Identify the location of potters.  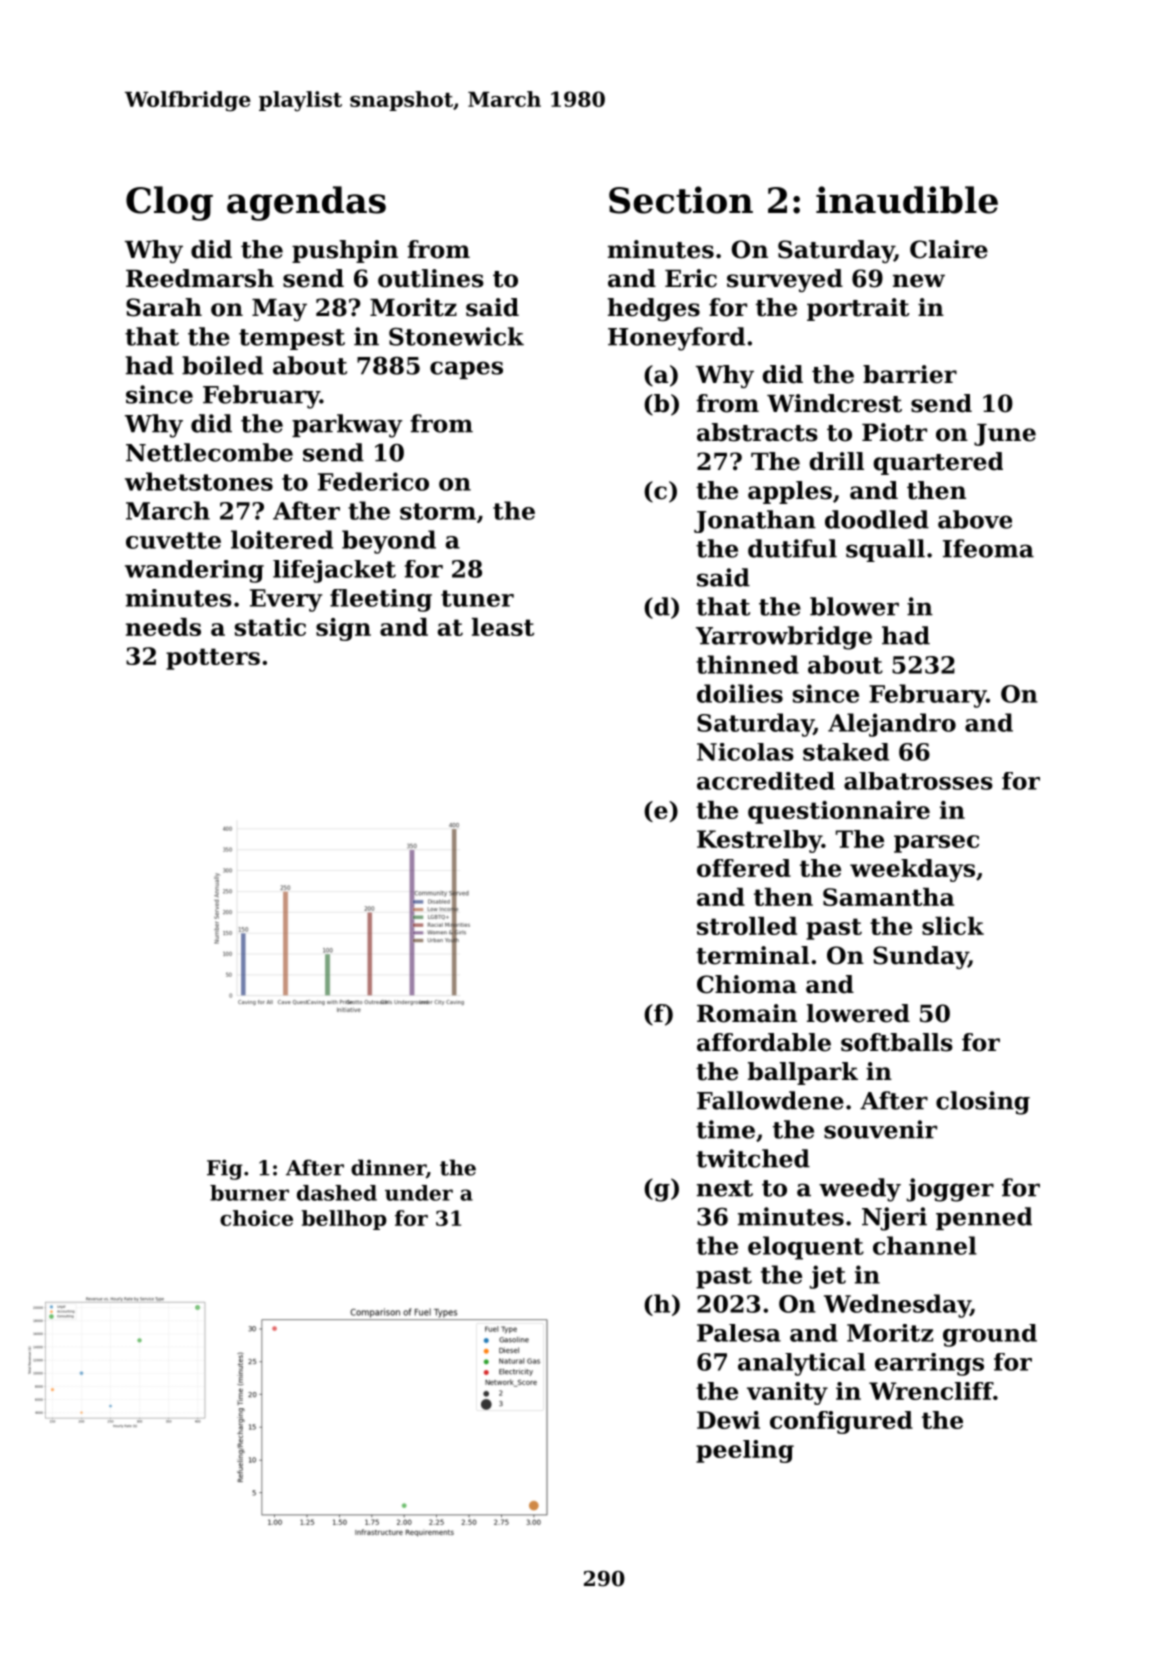
(213, 659).
